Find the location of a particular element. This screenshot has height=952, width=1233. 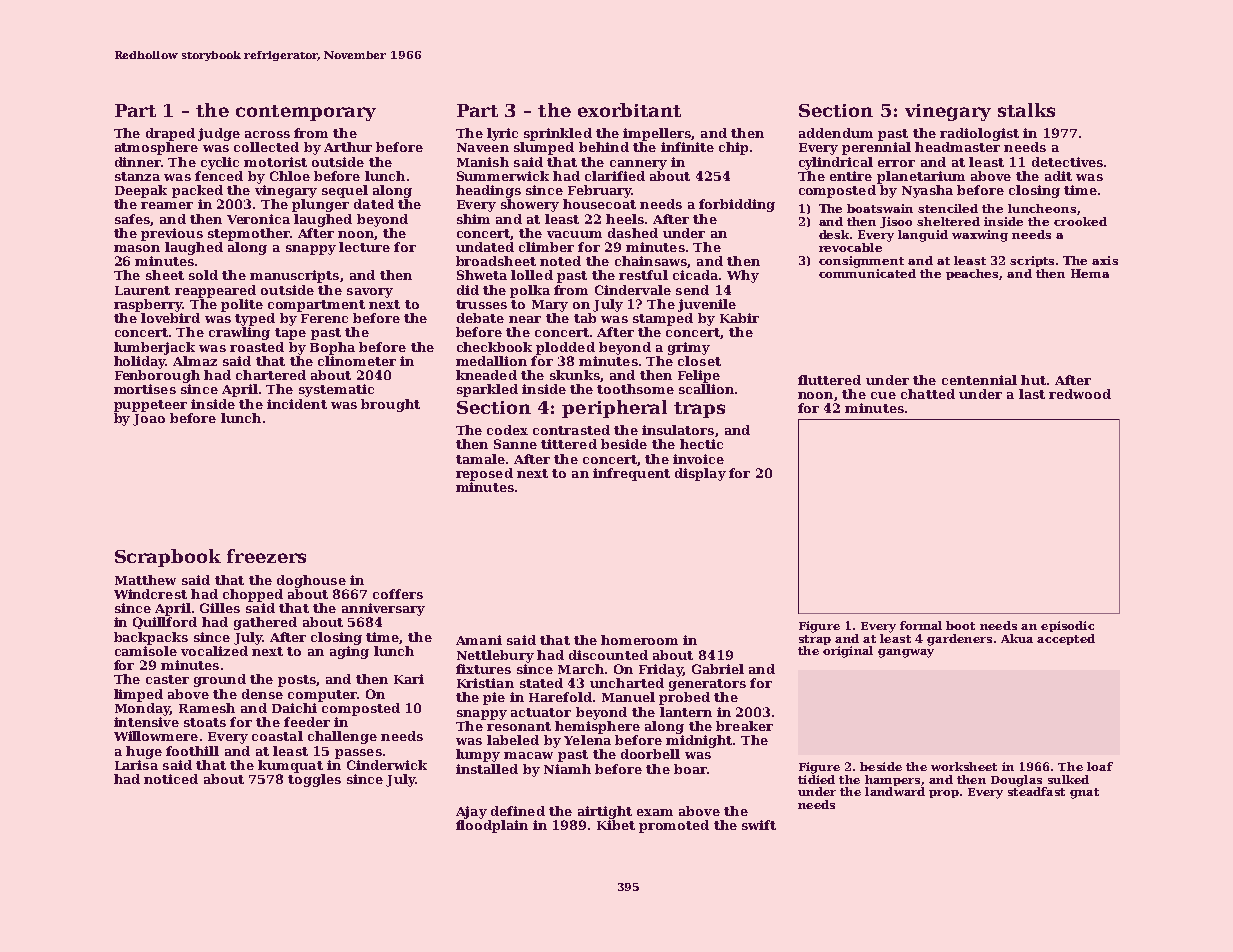

Kabir is located at coordinates (739, 318).
